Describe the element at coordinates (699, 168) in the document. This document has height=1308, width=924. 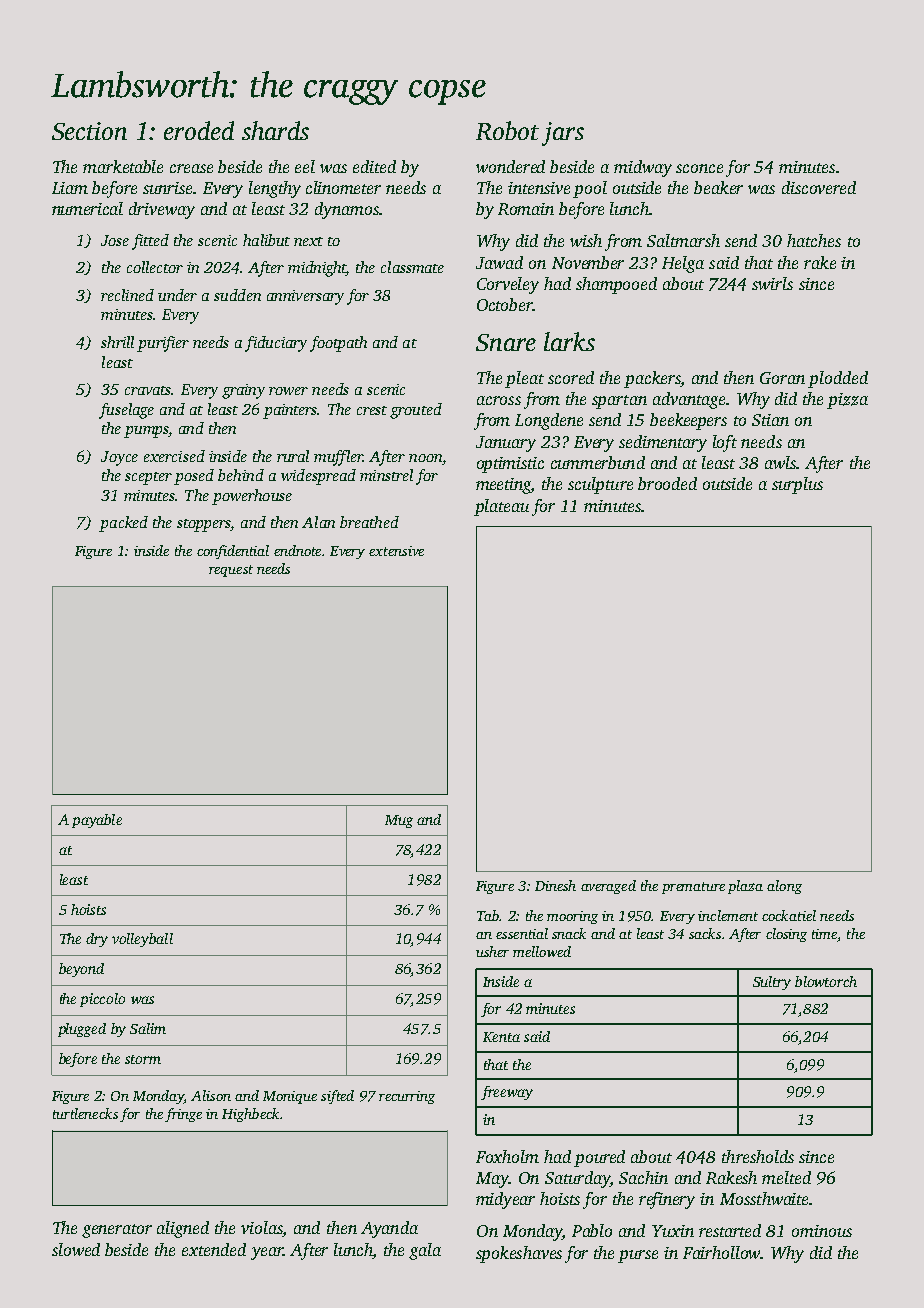
I see `sconce` at that location.
